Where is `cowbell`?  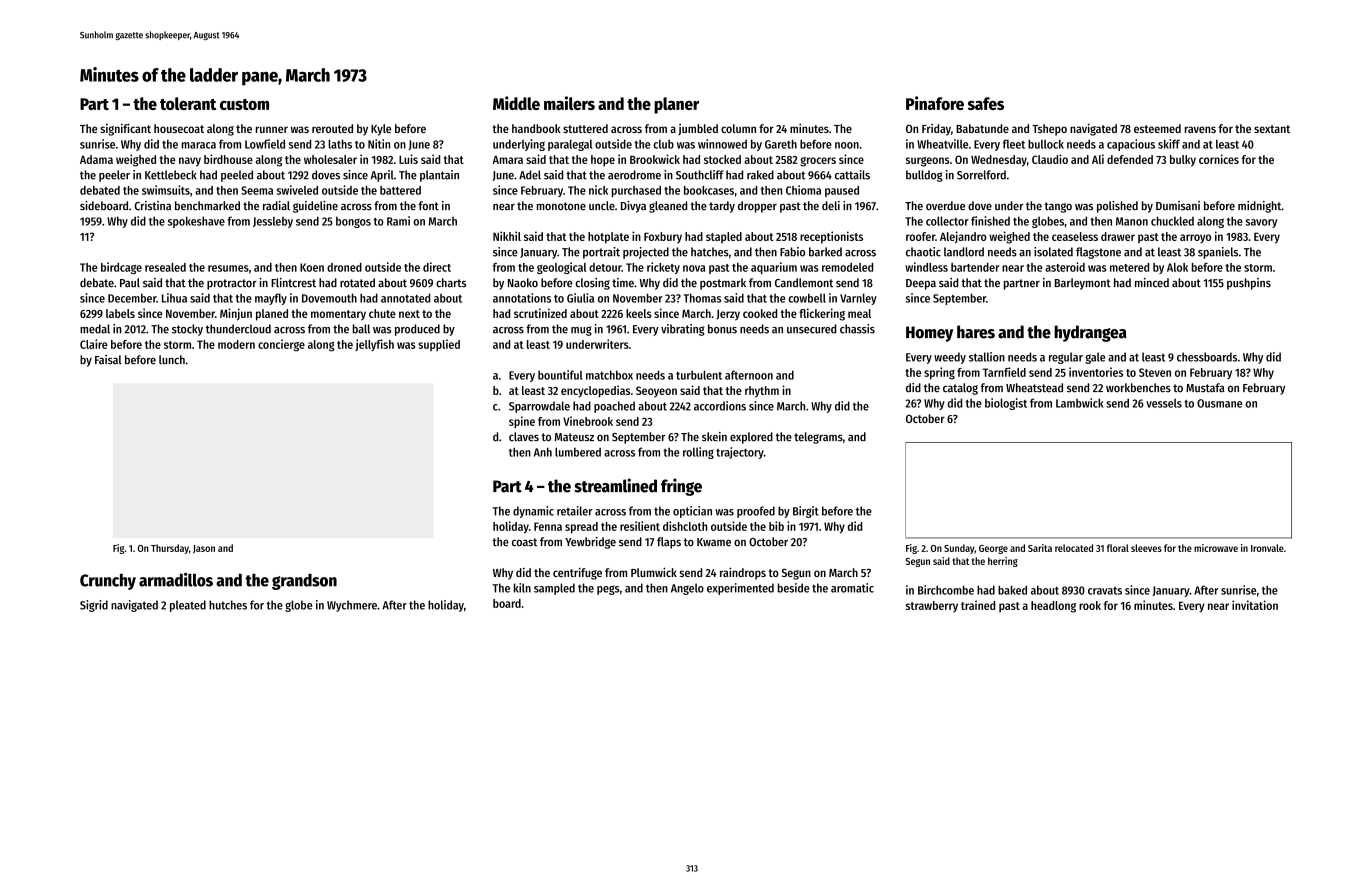 cowbell is located at coordinates (807, 298).
